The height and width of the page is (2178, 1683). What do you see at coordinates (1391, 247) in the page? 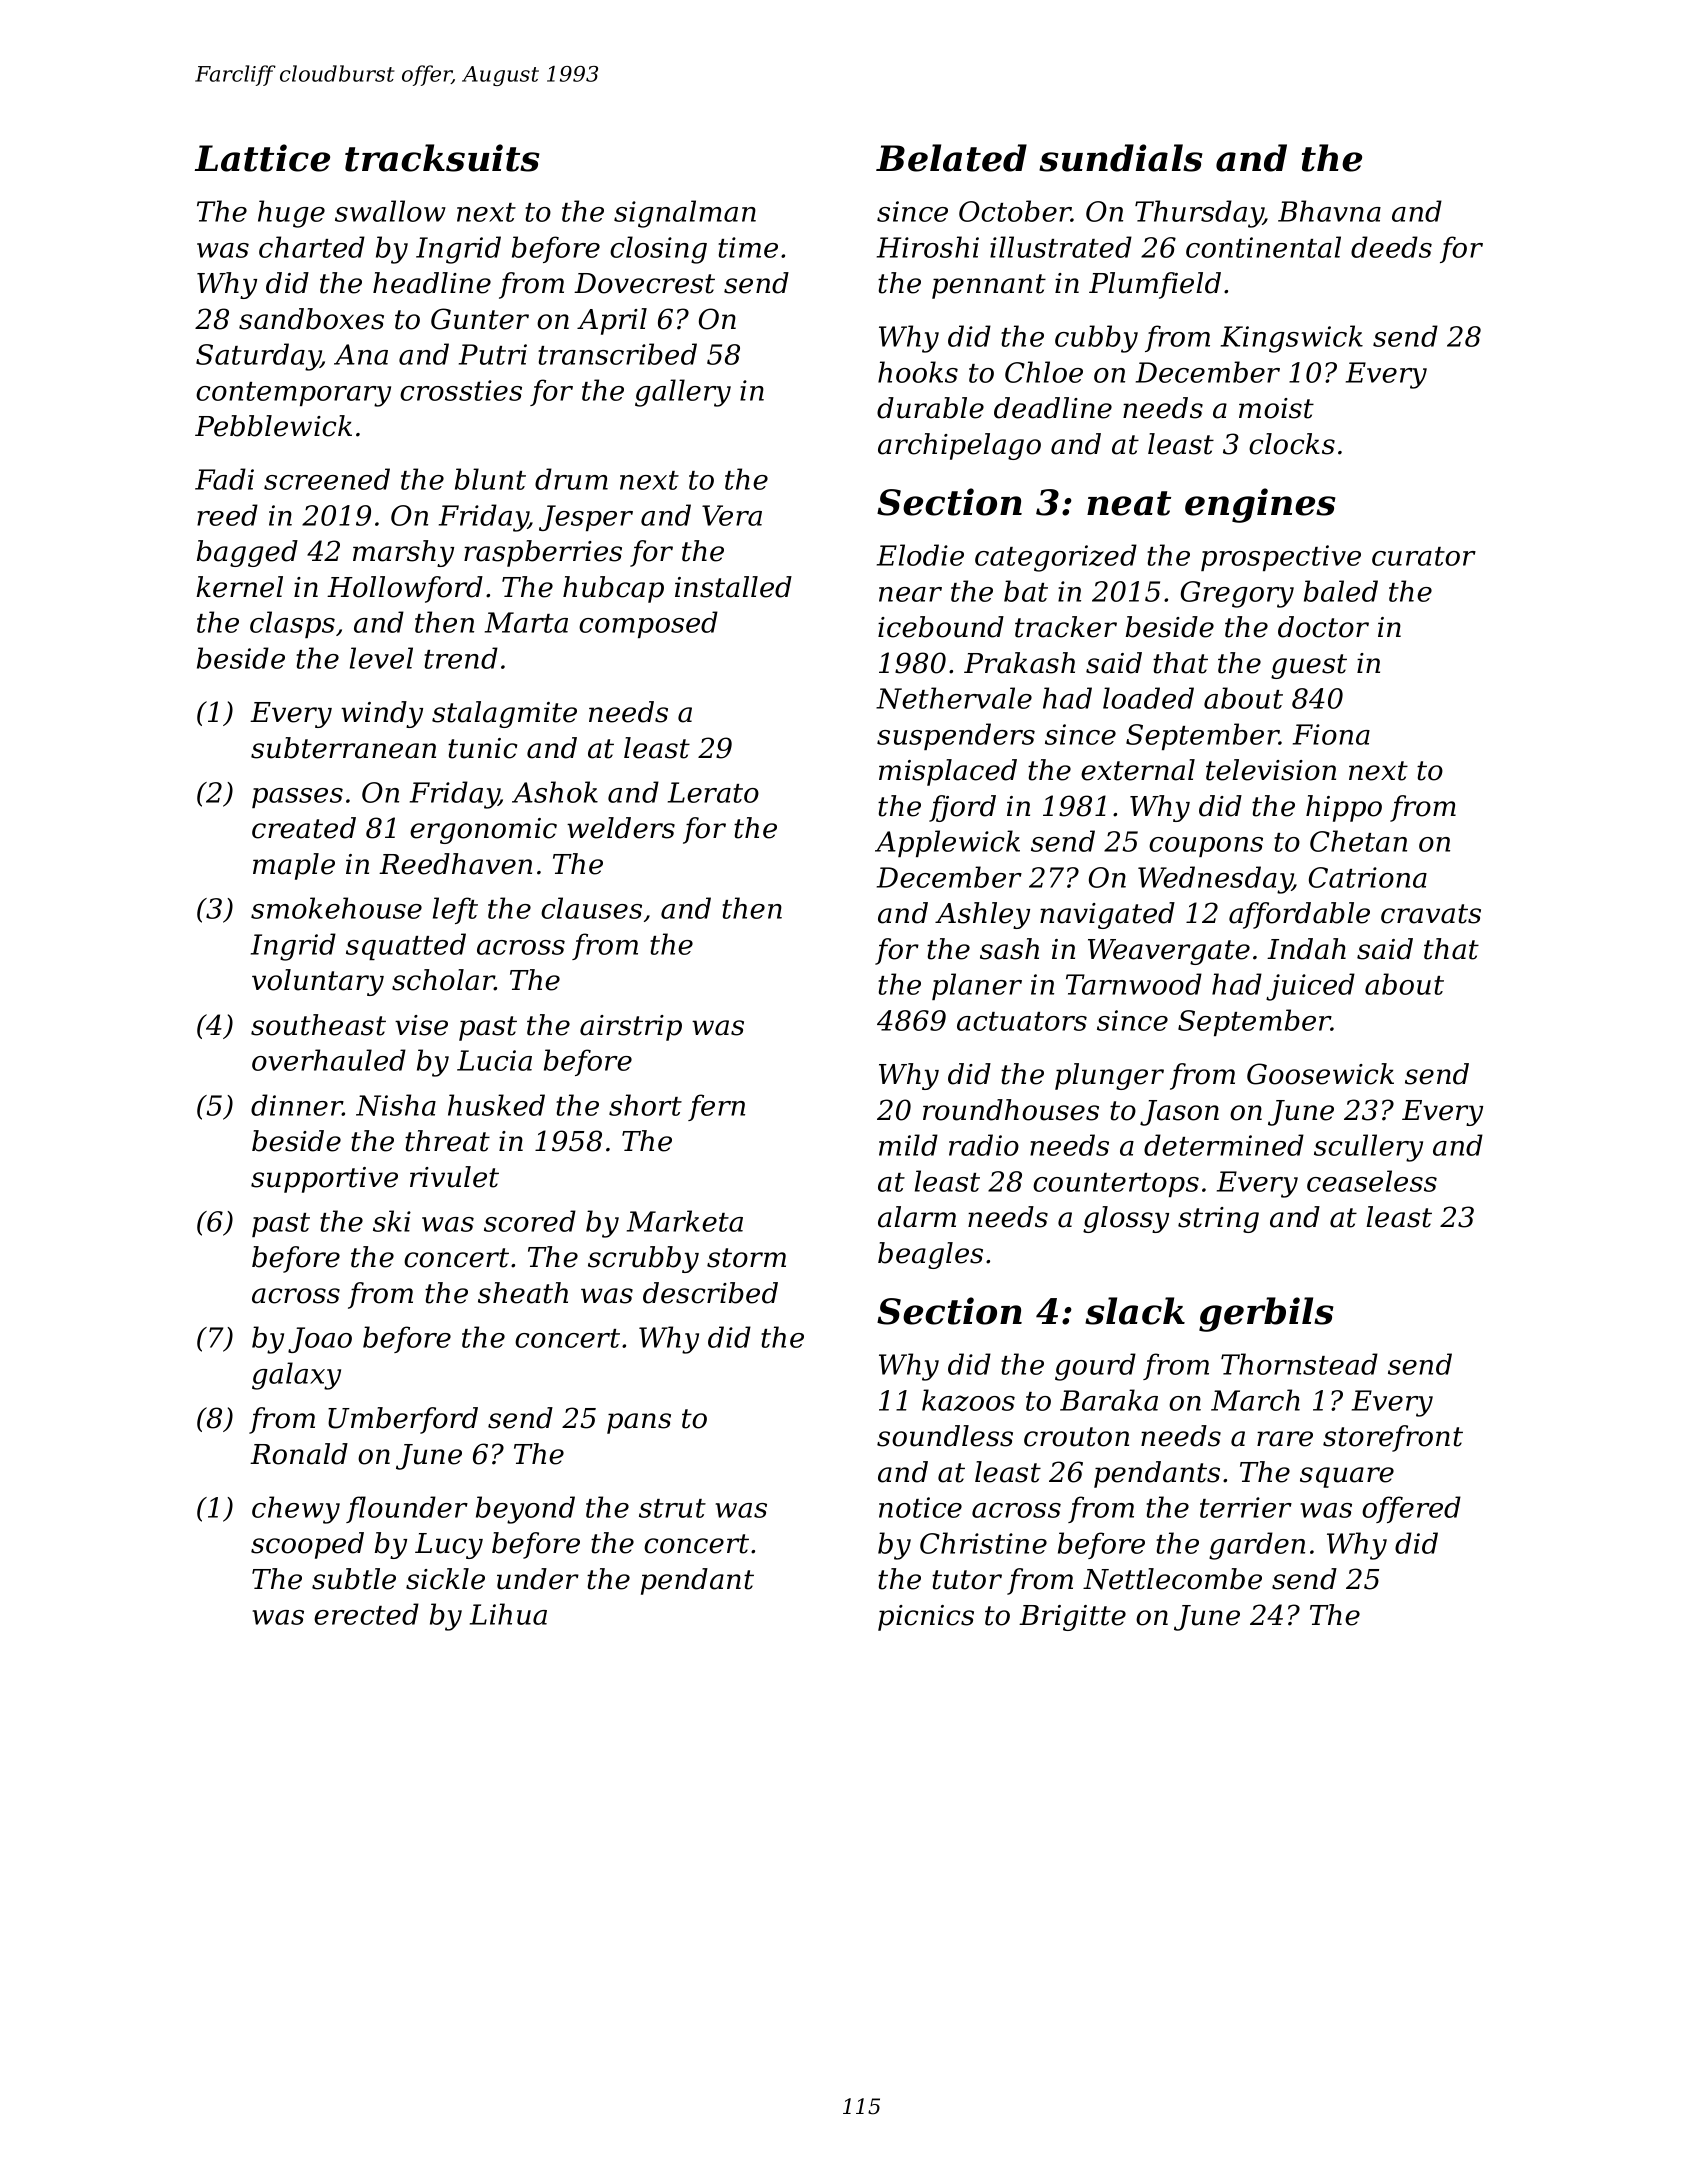
I see `deeds` at bounding box center [1391, 247].
